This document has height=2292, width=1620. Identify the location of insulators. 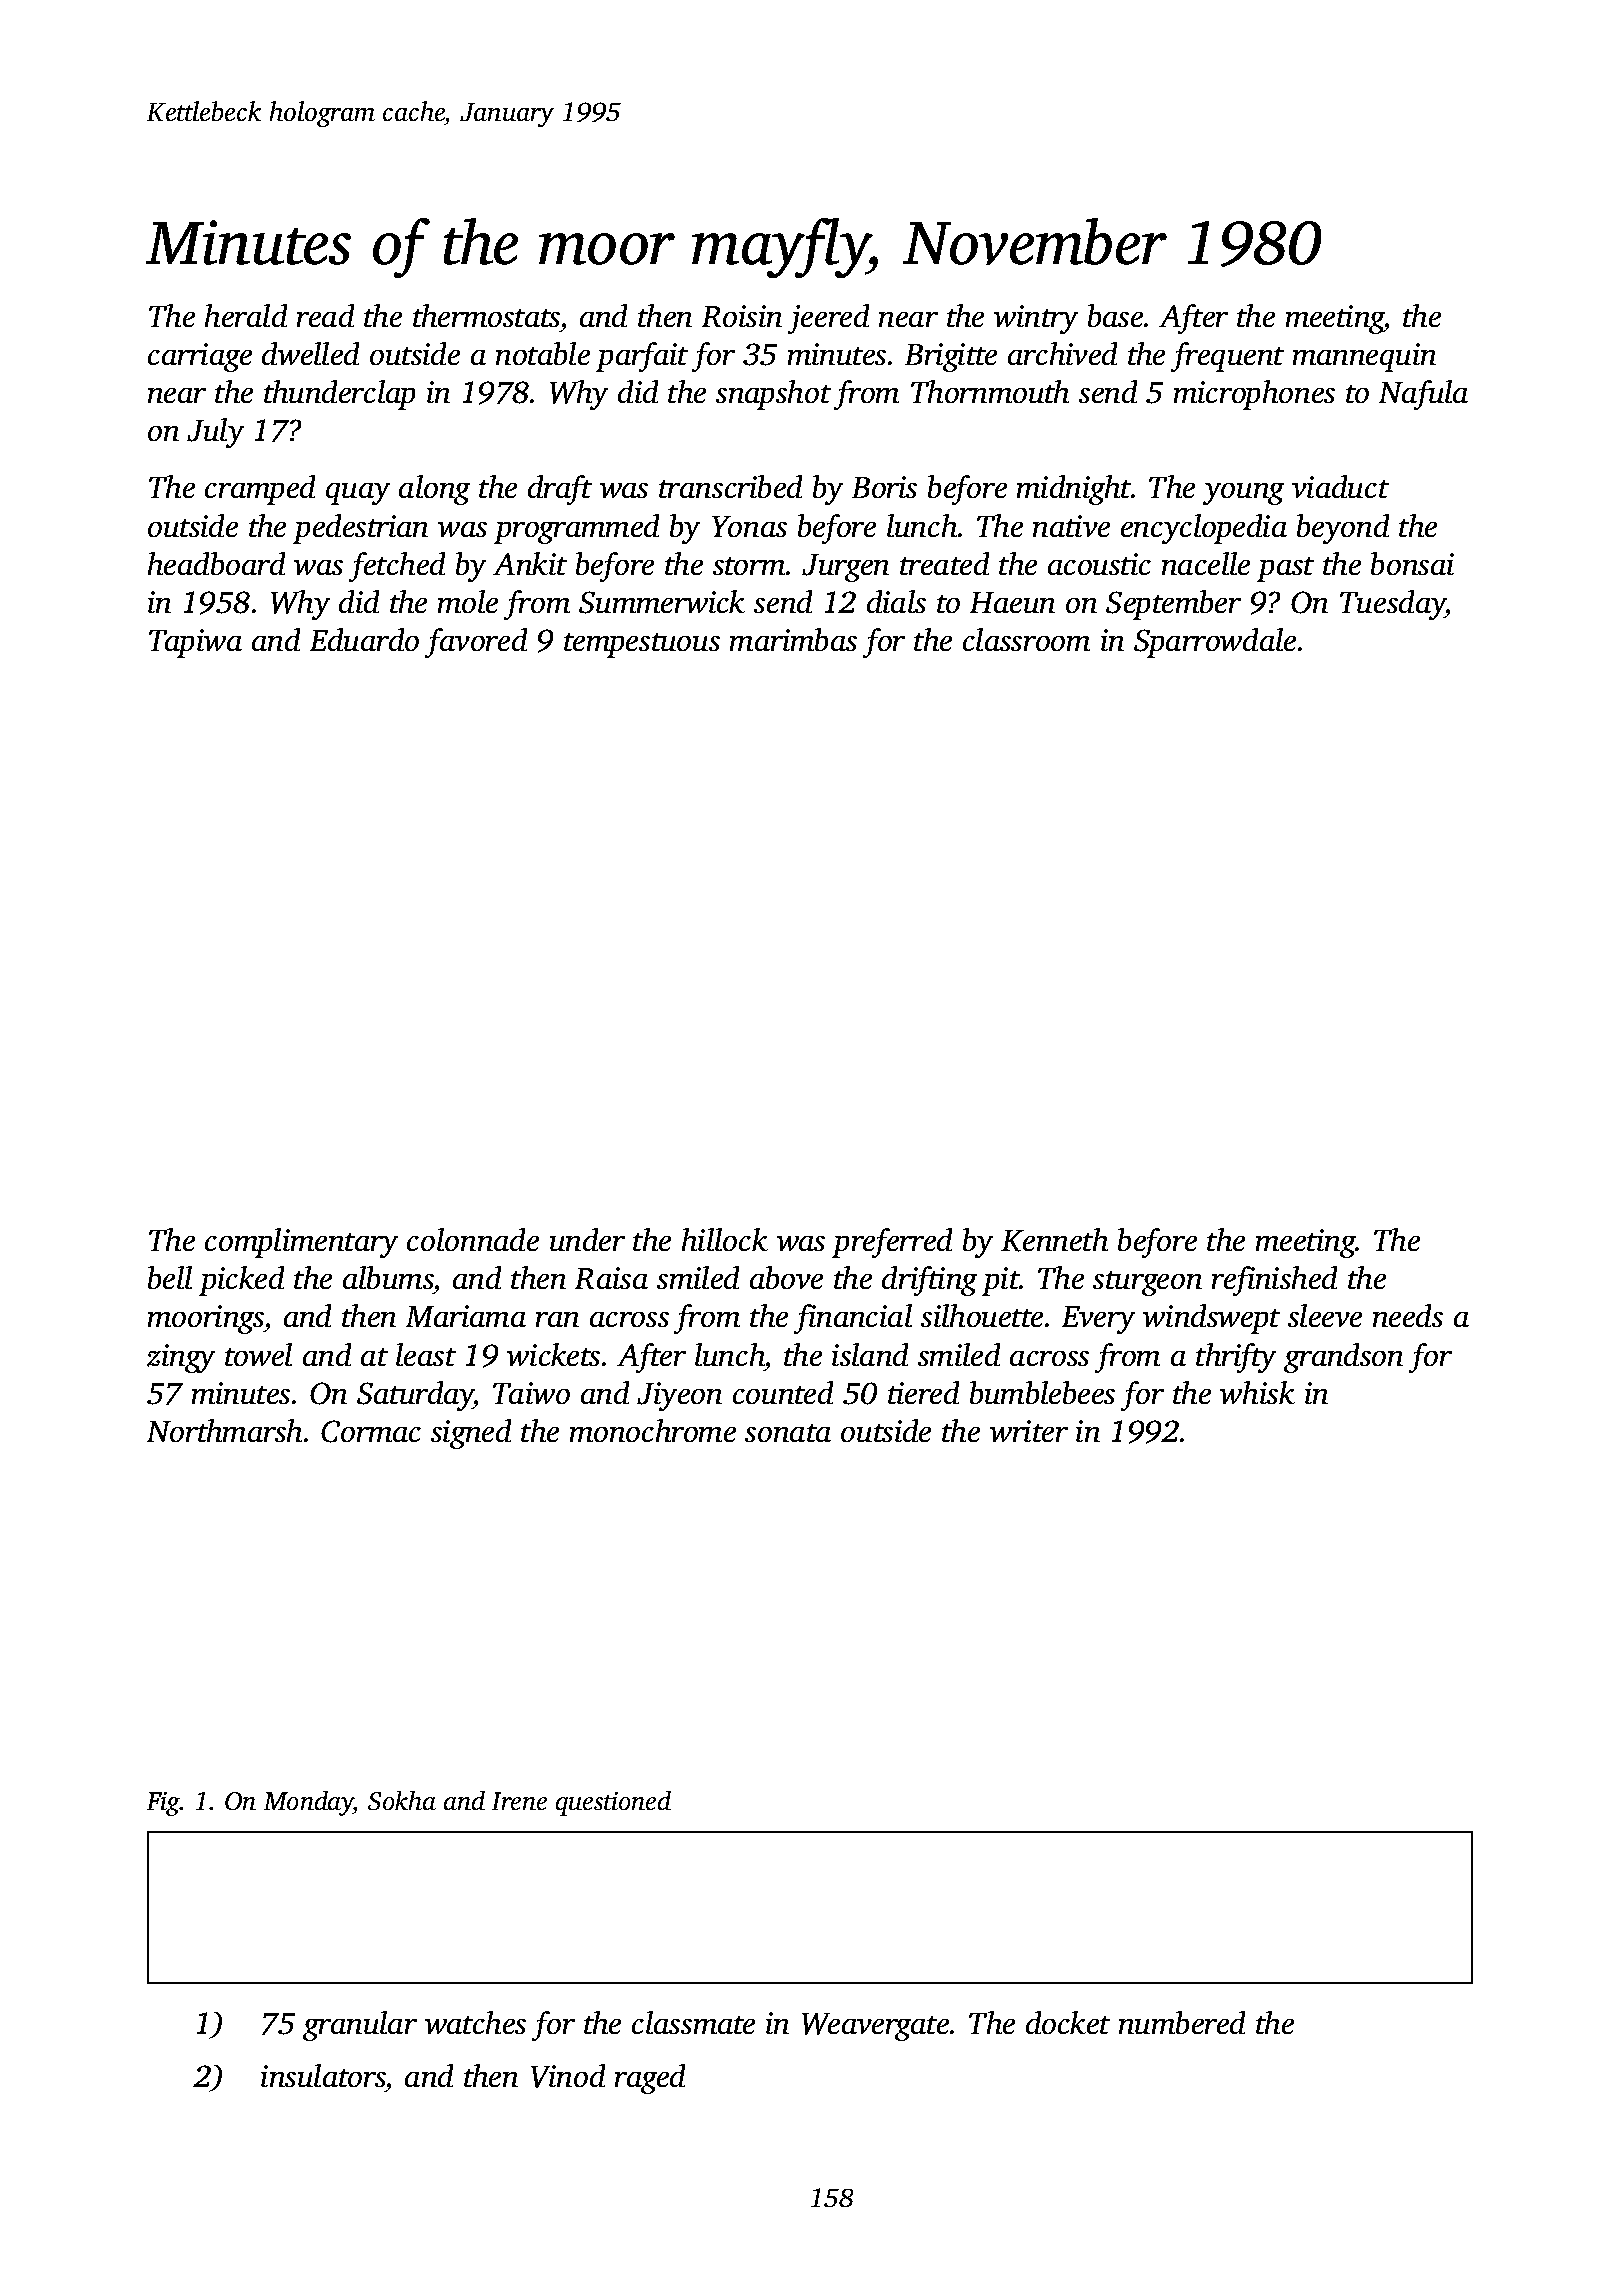
(323, 2075).
